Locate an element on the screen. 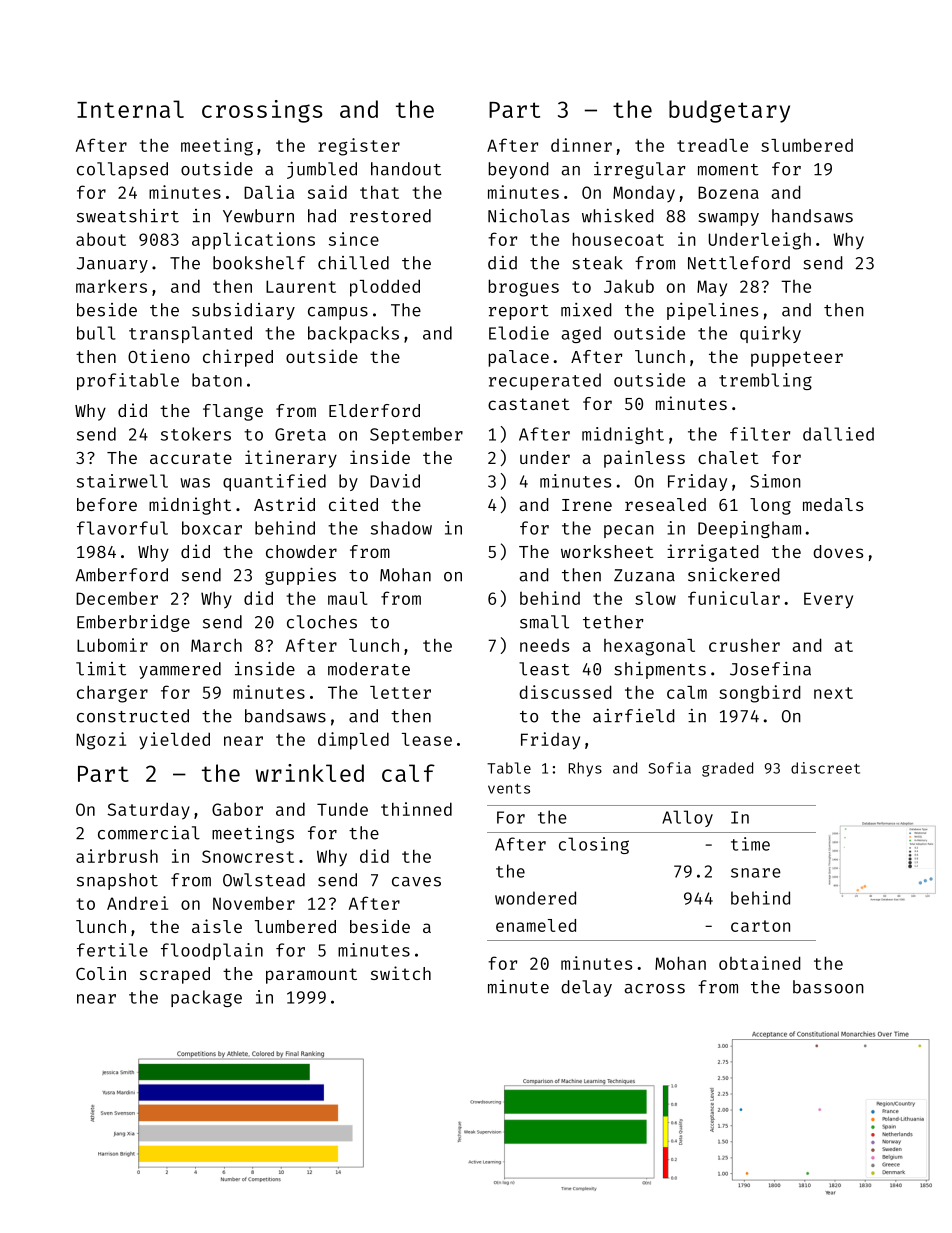 This screenshot has height=1233, width=952. Colin is located at coordinates (101, 973).
